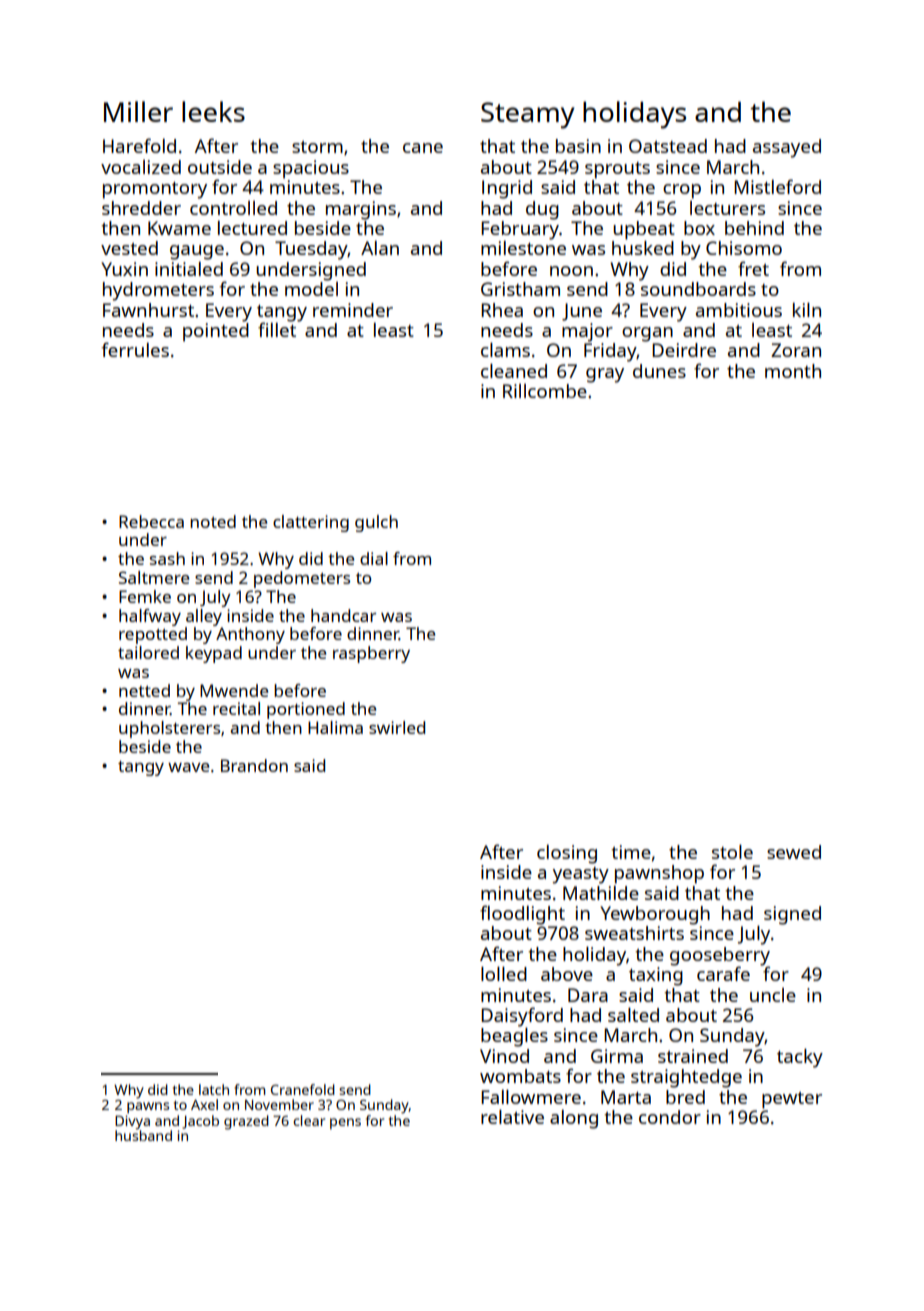 The height and width of the screenshot is (1311, 924). What do you see at coordinates (792, 1100) in the screenshot?
I see `pewter` at bounding box center [792, 1100].
